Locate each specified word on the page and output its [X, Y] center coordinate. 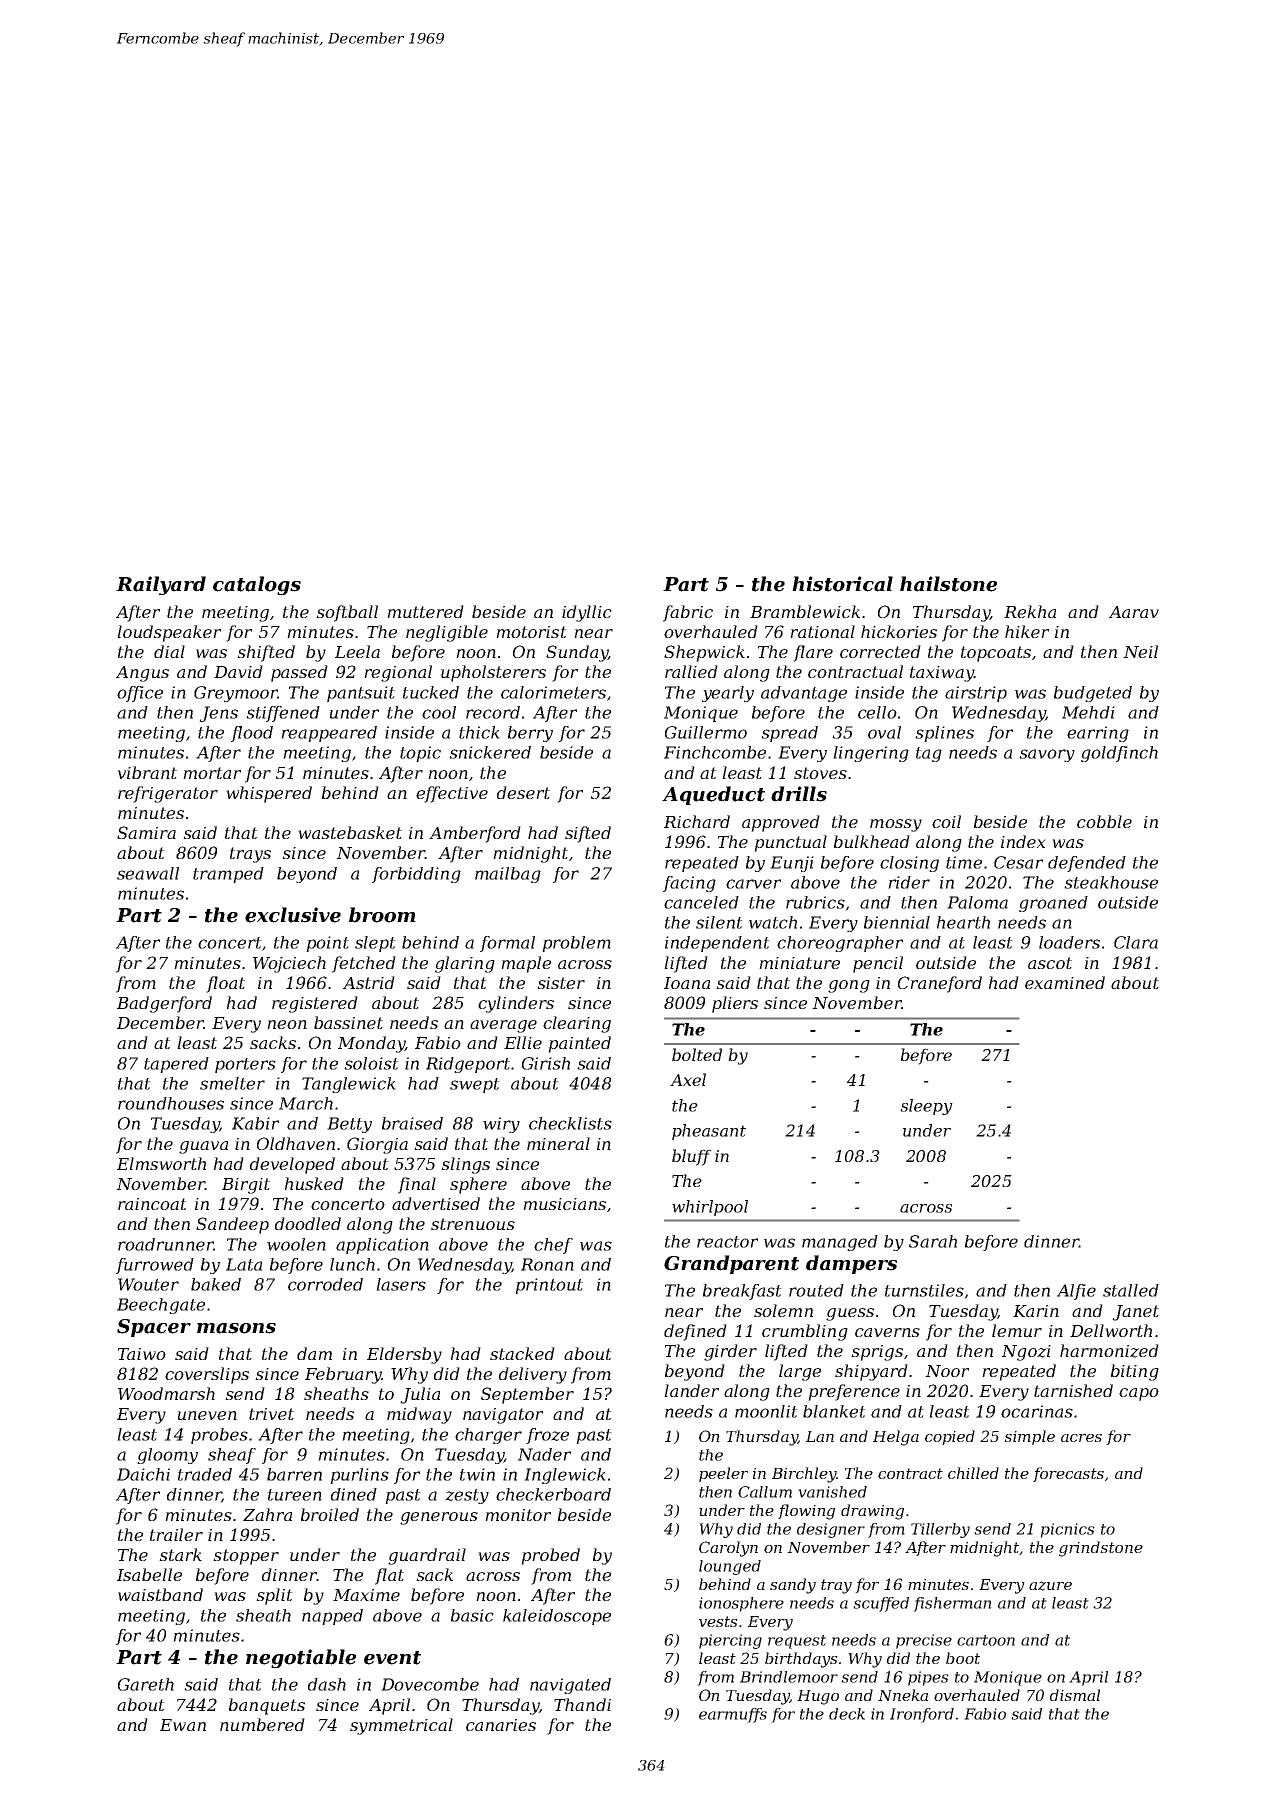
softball [347, 613]
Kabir [255, 1123]
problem [576, 944]
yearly [728, 694]
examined [1065, 982]
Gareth [146, 1684]
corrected [880, 651]
